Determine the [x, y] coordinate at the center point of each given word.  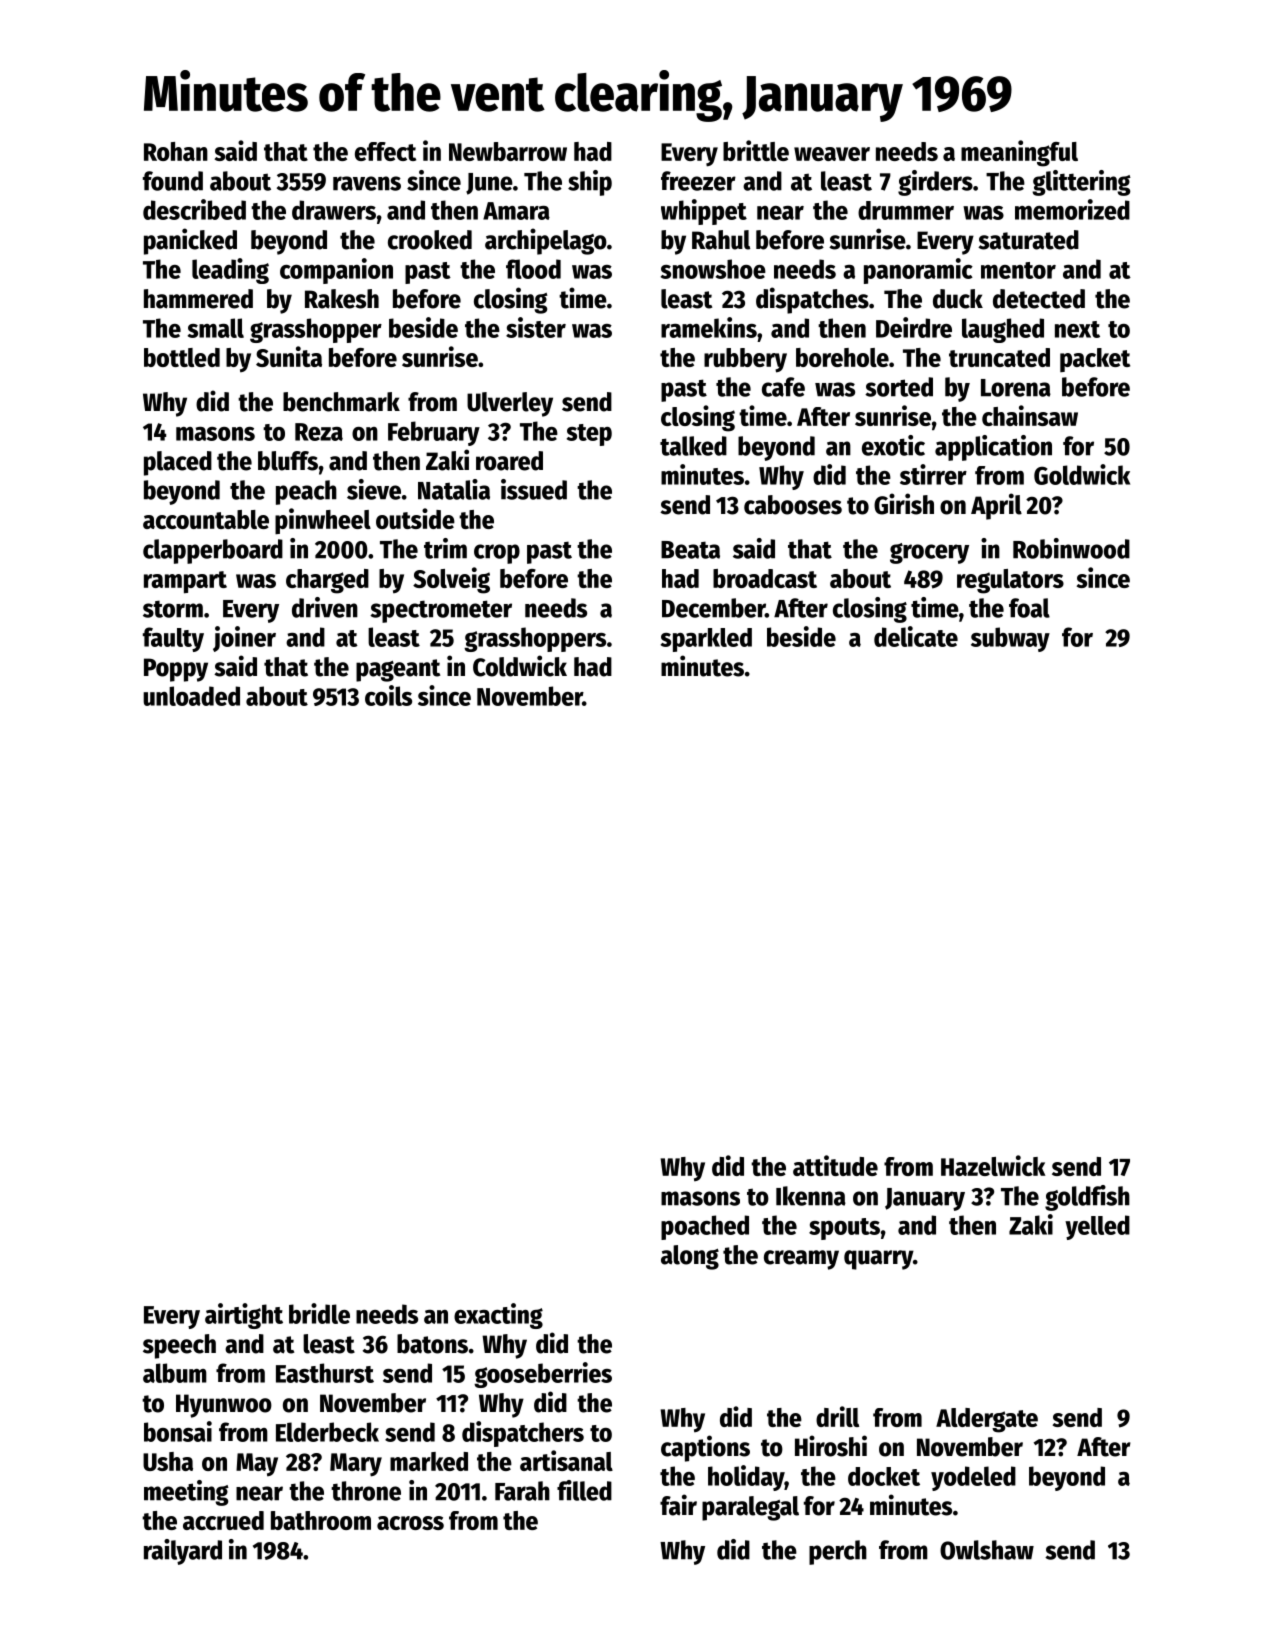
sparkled [706, 640]
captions [705, 1448]
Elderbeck [327, 1432]
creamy [801, 1260]
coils [388, 695]
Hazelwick [993, 1165]
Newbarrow [508, 151]
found [173, 181]
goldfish [1087, 1198]
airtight [244, 1316]
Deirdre [914, 327]
